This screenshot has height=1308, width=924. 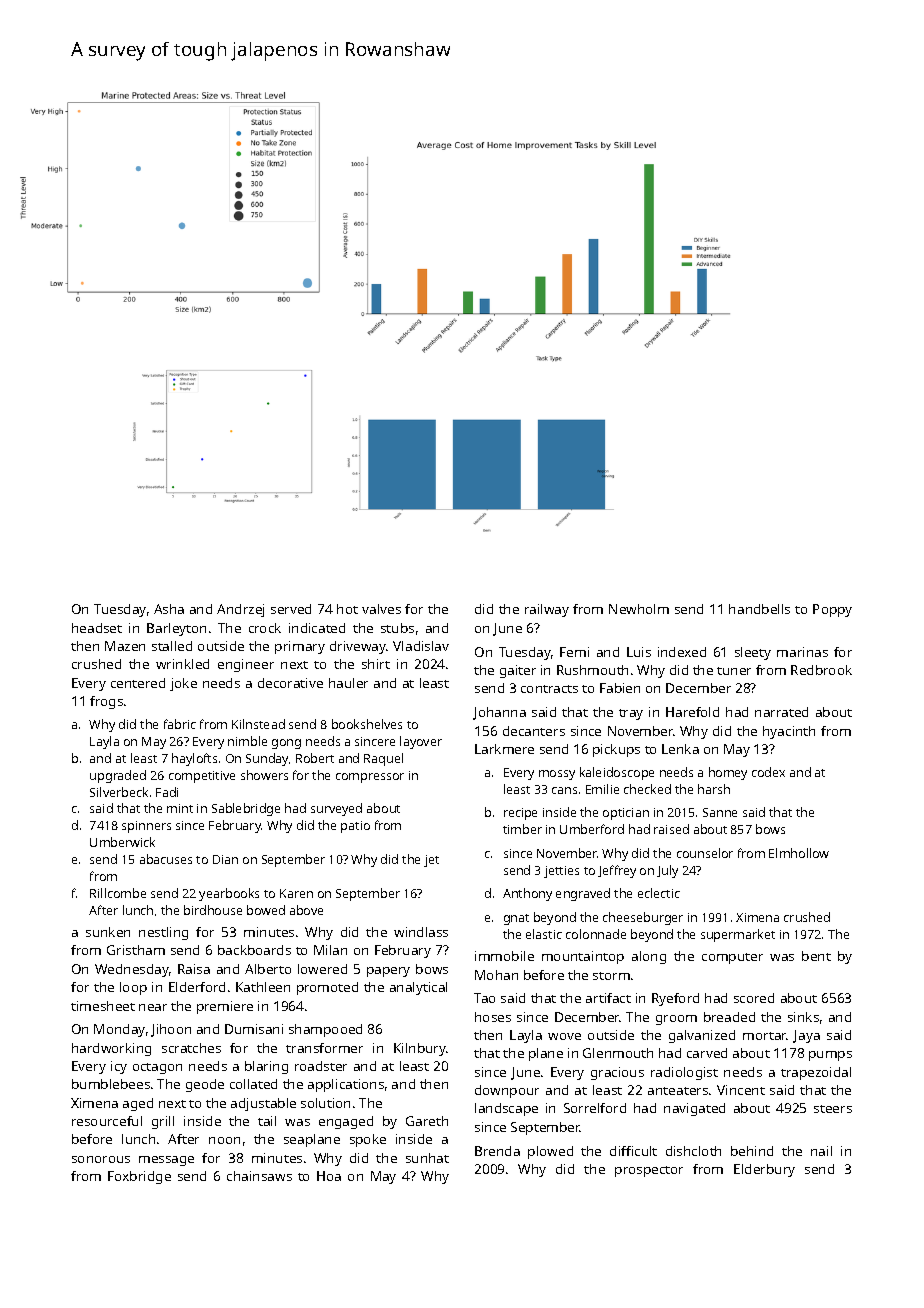 I want to click on sunhat, so click(x=427, y=1158).
